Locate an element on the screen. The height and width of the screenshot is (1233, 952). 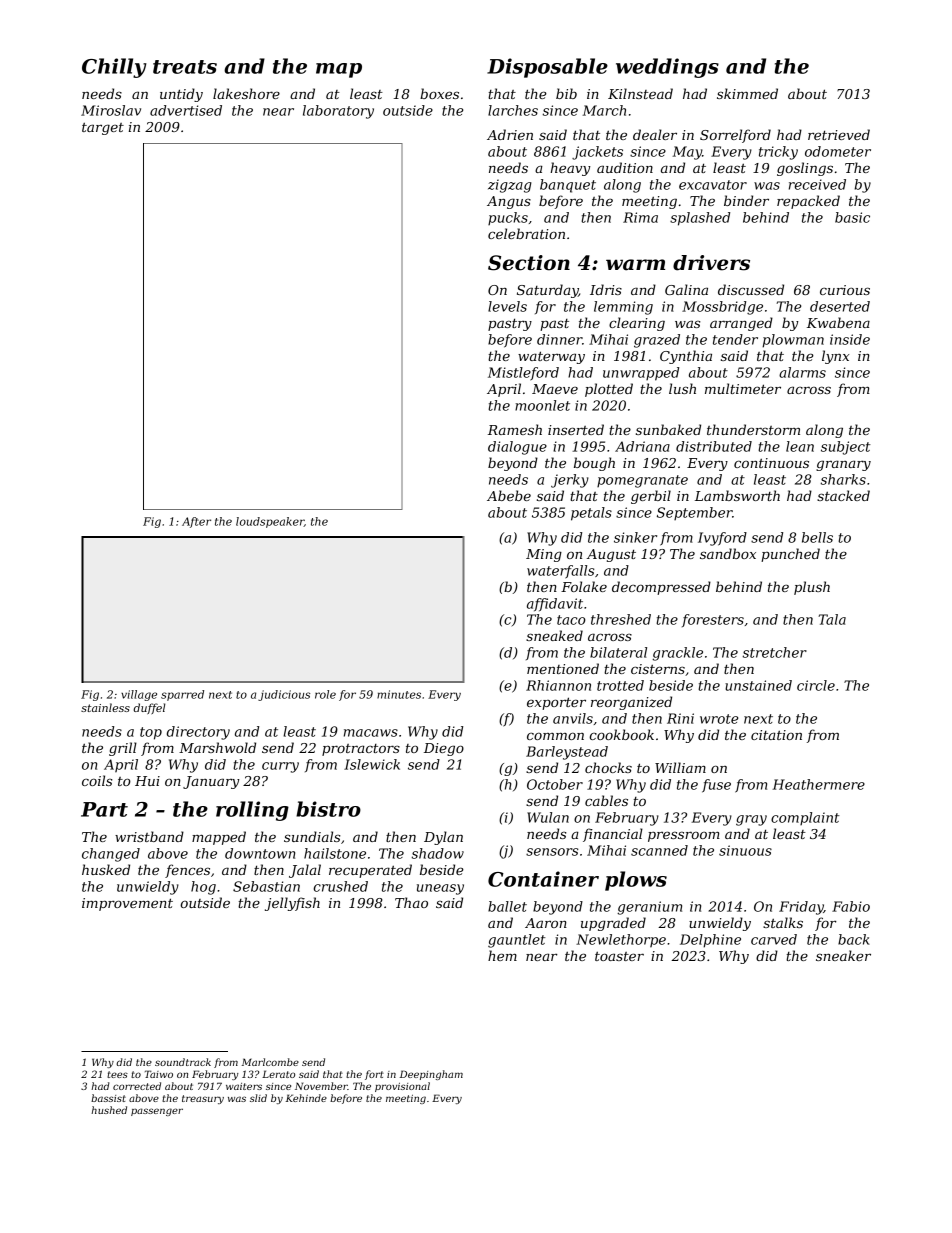
curry is located at coordinates (280, 767).
